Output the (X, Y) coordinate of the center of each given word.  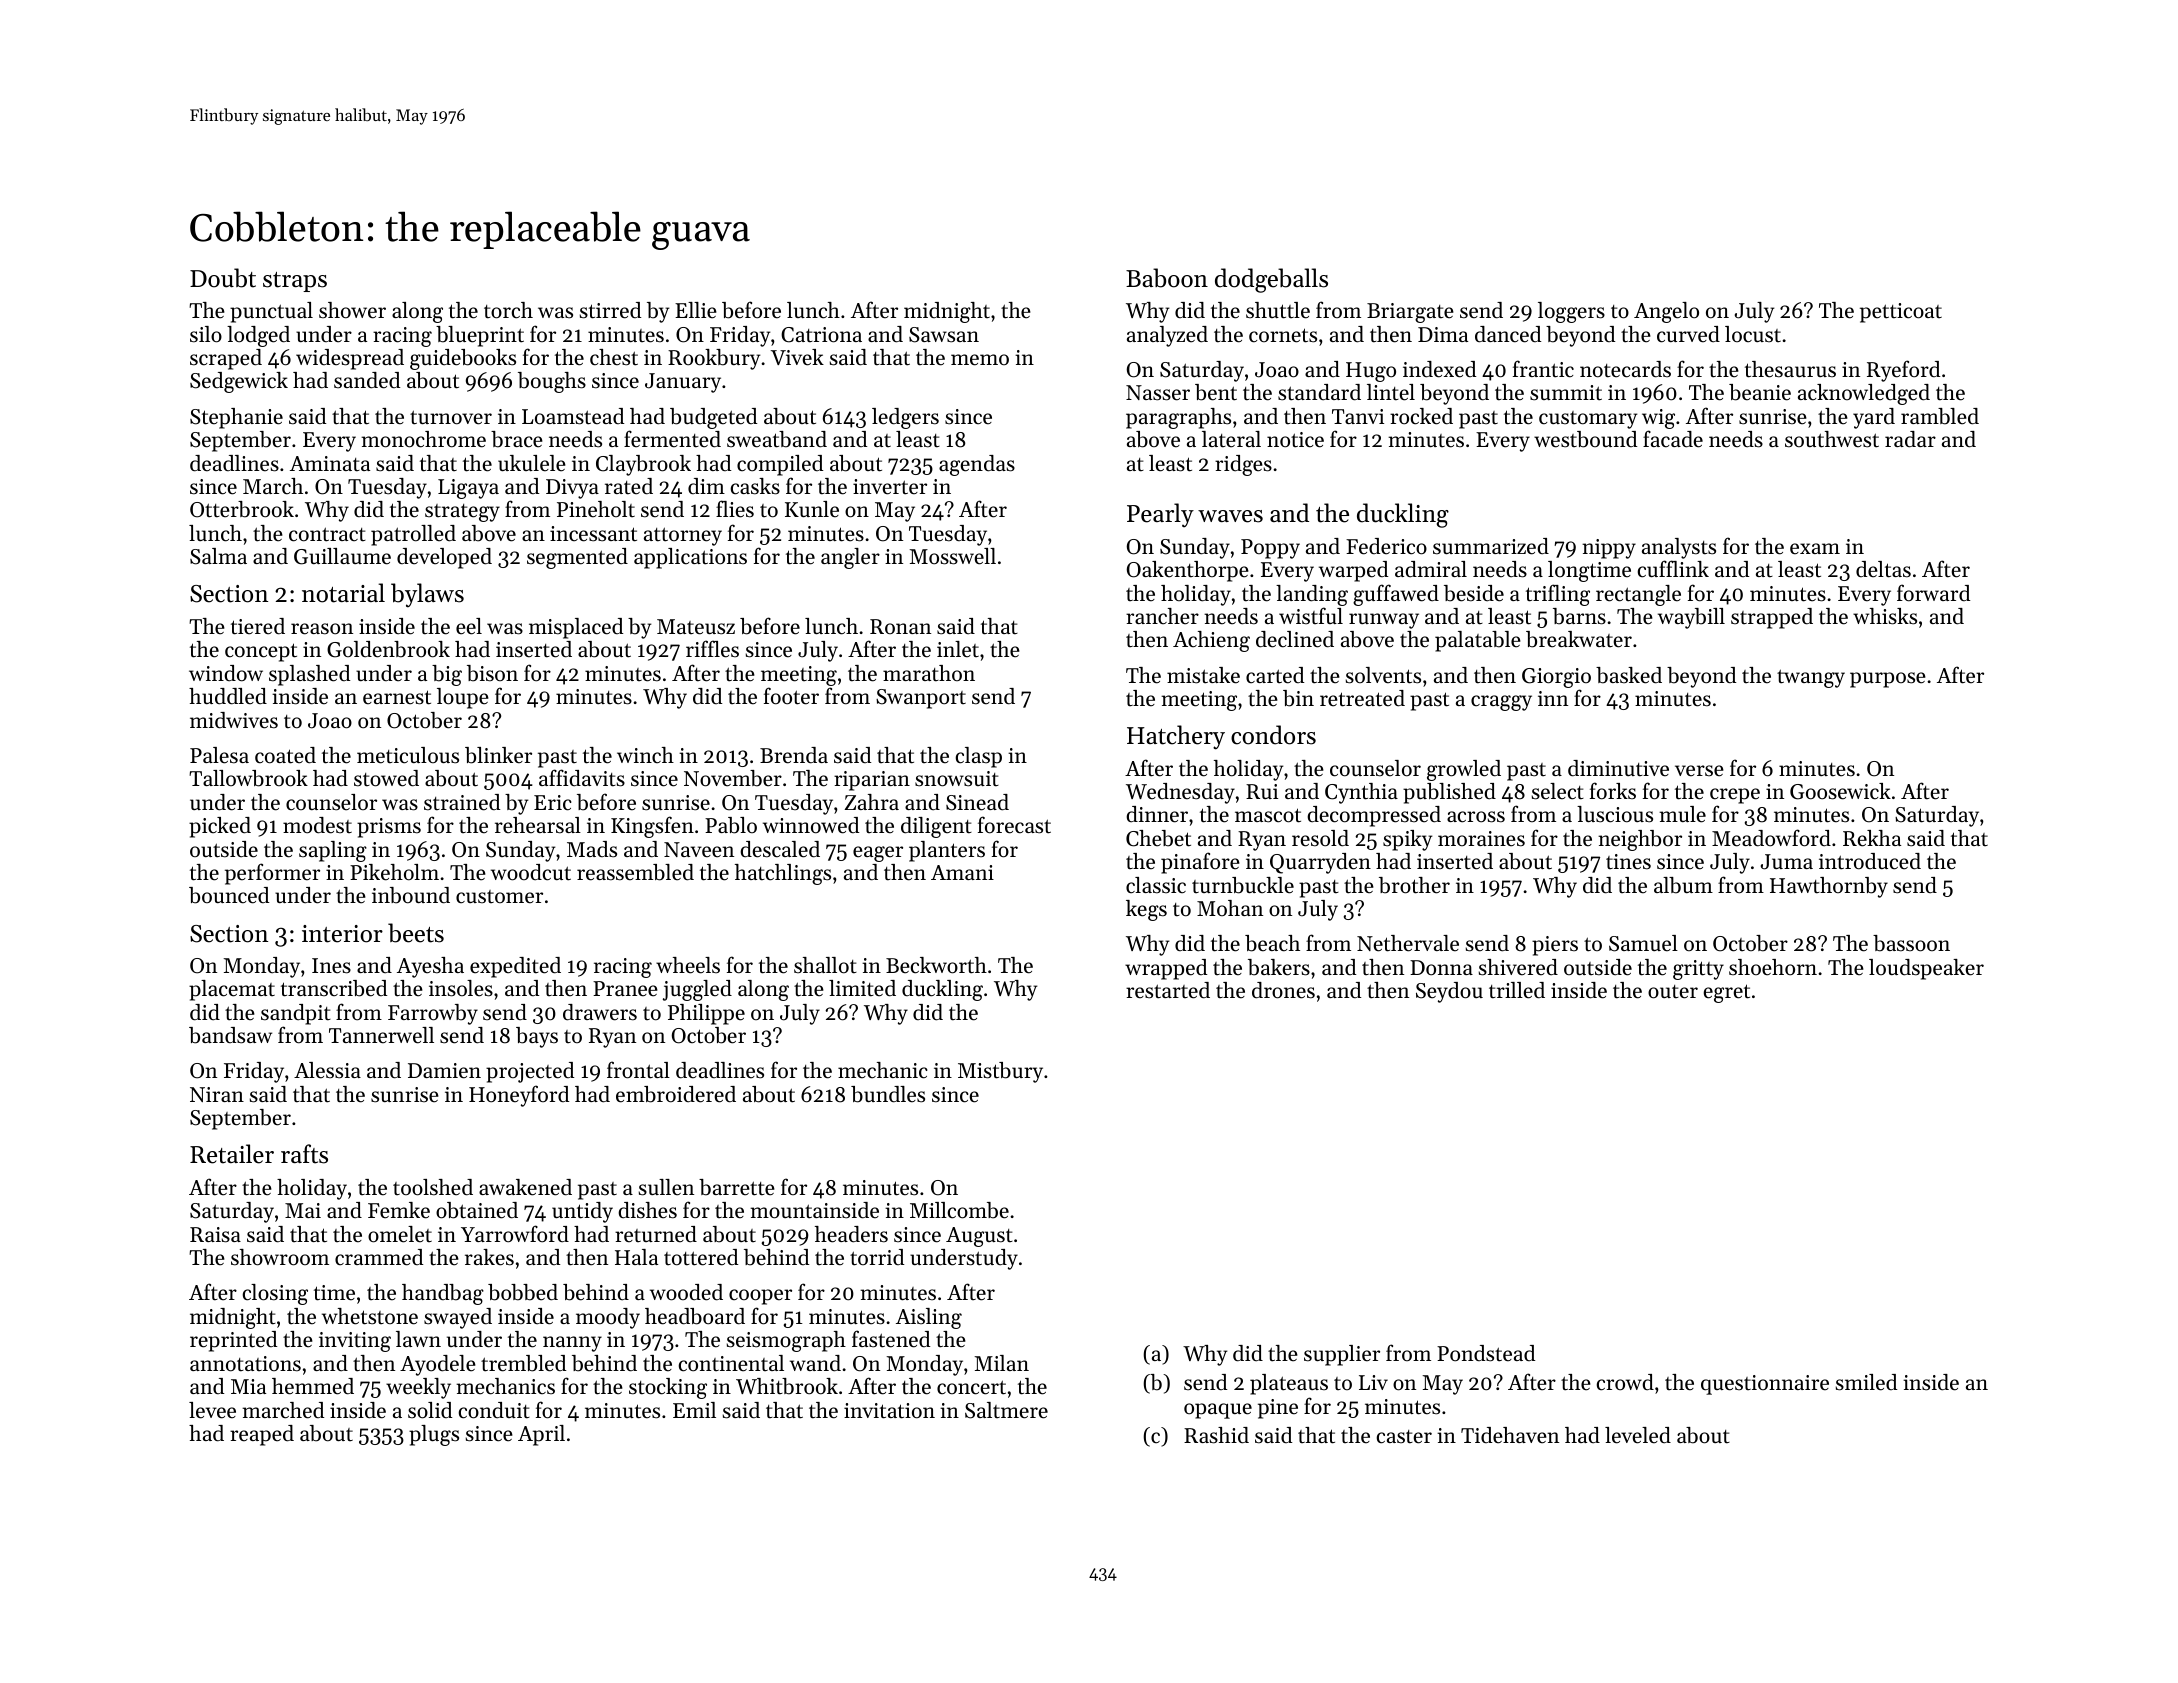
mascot (1268, 815)
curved (1688, 334)
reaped (262, 1435)
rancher (1162, 616)
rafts (304, 1154)
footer (791, 696)
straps (295, 282)
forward (1933, 593)
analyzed (1167, 336)
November (733, 778)
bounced (229, 895)
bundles (888, 1094)
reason (322, 629)
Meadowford (1771, 838)
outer (1673, 992)
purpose (1888, 680)
